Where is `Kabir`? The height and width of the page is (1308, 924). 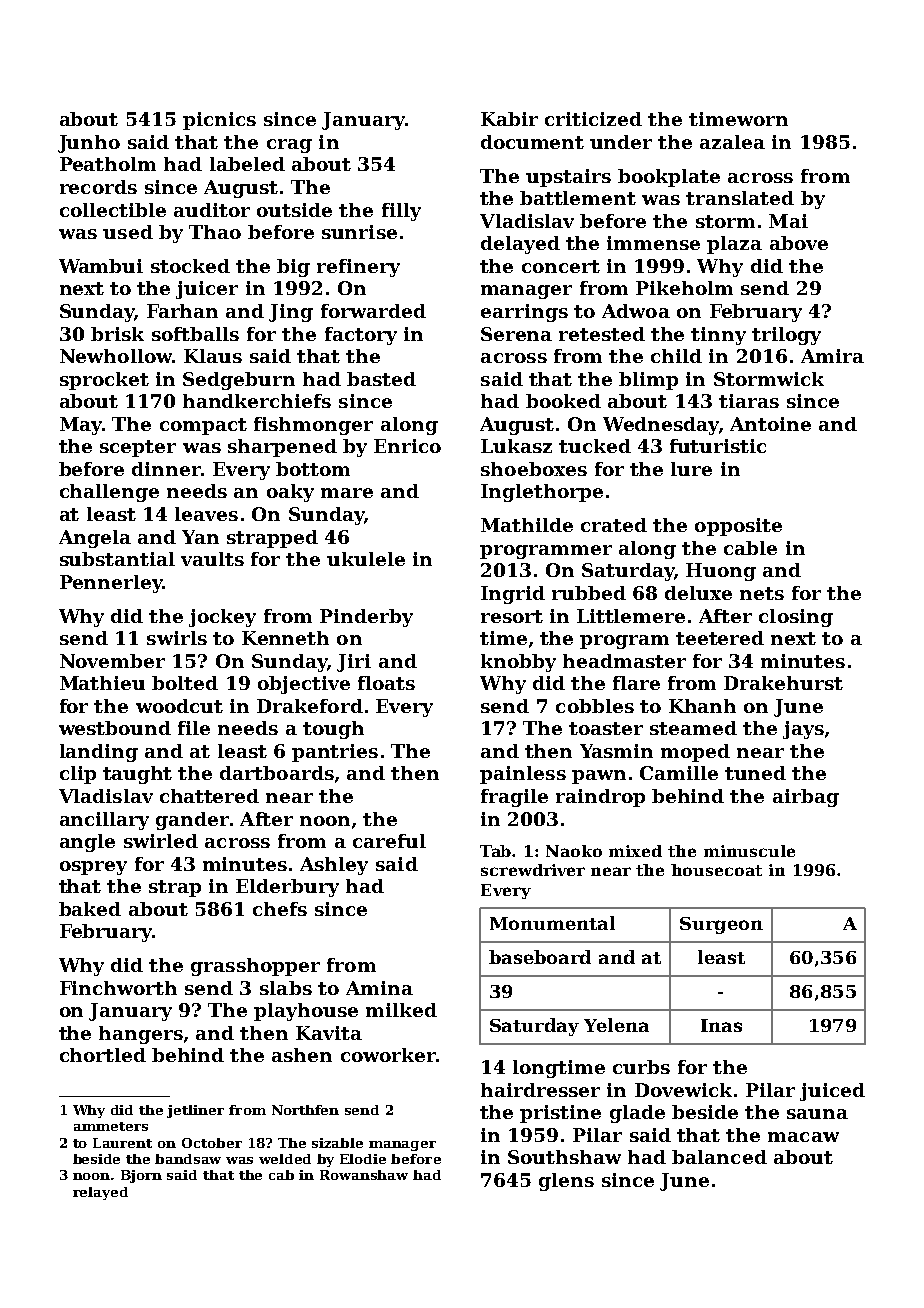
Kabir is located at coordinates (509, 119).
